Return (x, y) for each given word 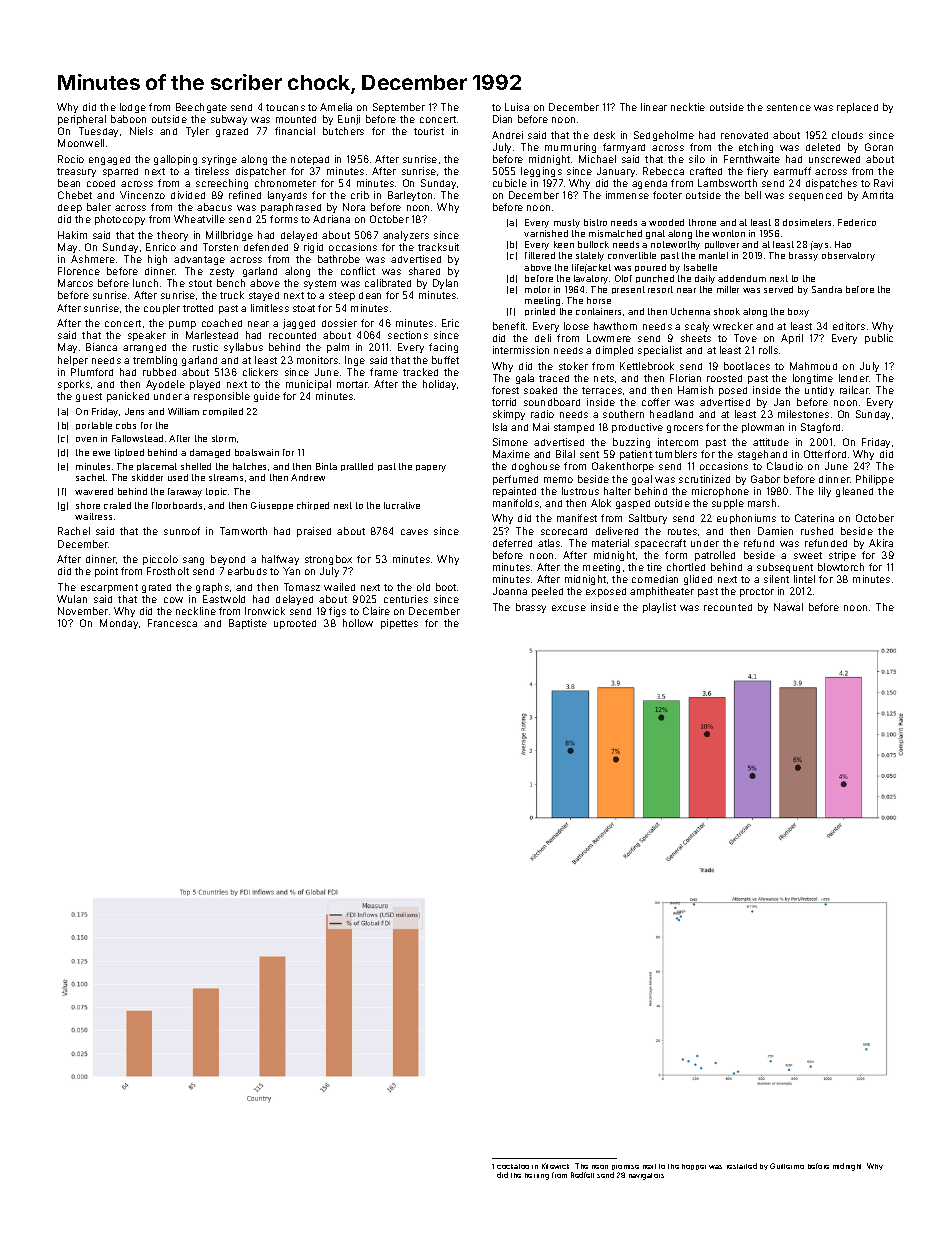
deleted (823, 147)
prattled (357, 467)
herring (537, 1176)
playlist (659, 608)
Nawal (788, 607)
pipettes (399, 624)
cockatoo (513, 1166)
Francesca (172, 623)
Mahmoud (813, 366)
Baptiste (248, 624)
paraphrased (291, 208)
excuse (569, 608)
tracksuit (438, 247)
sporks (74, 385)
